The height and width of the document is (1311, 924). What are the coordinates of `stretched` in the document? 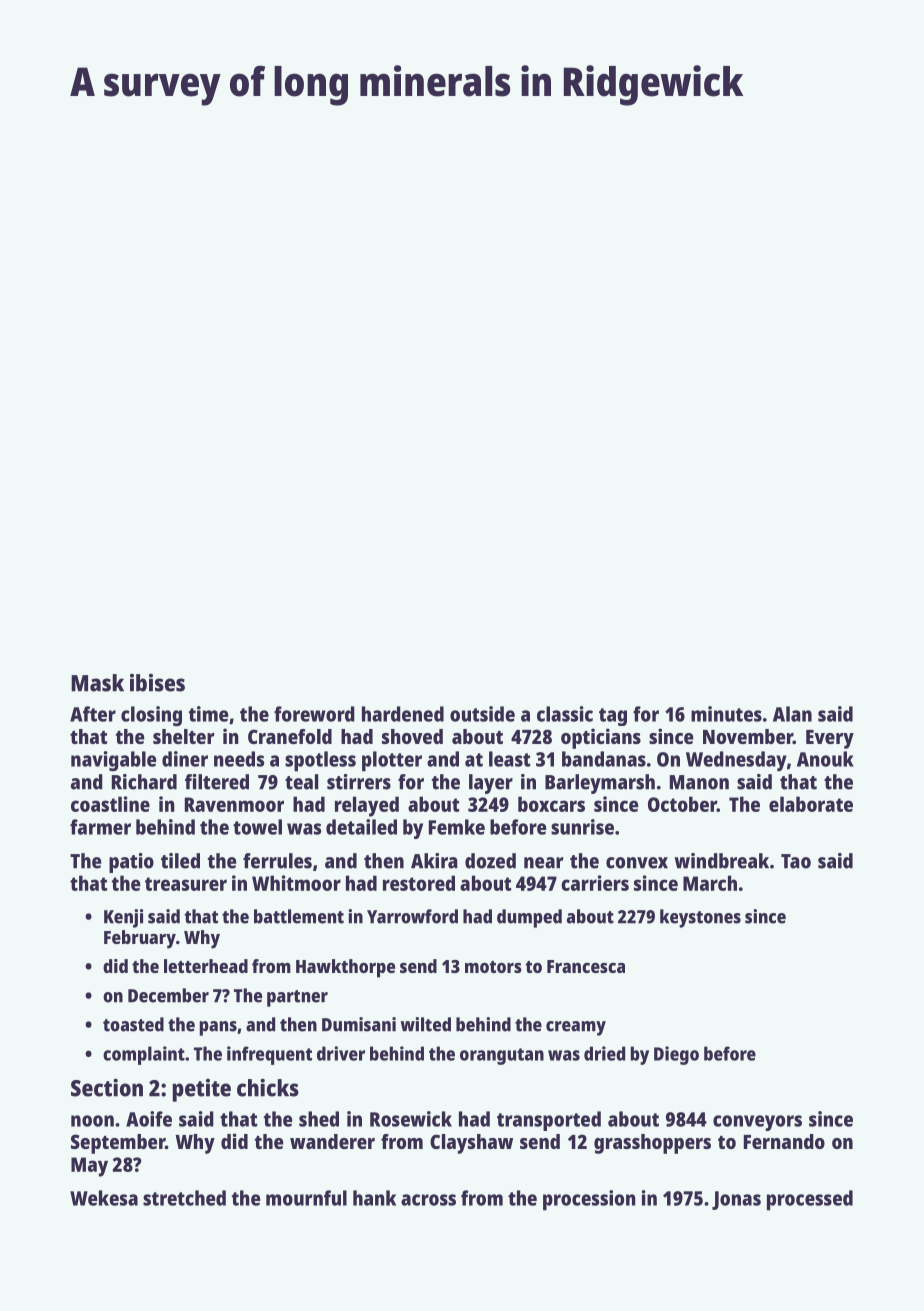 It's located at (184, 1198).
